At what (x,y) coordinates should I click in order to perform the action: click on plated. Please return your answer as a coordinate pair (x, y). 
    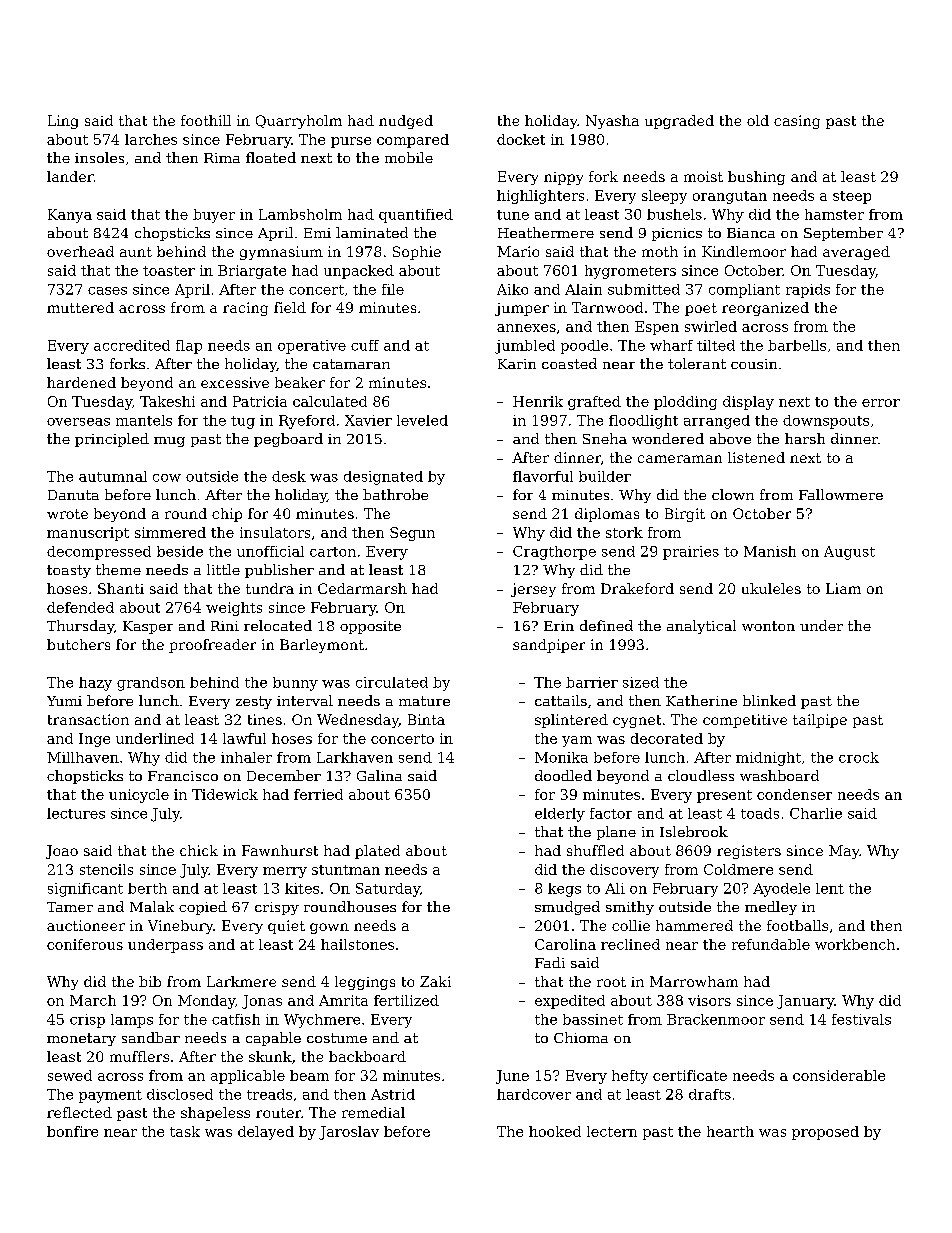
    Looking at the image, I should click on (377, 852).
